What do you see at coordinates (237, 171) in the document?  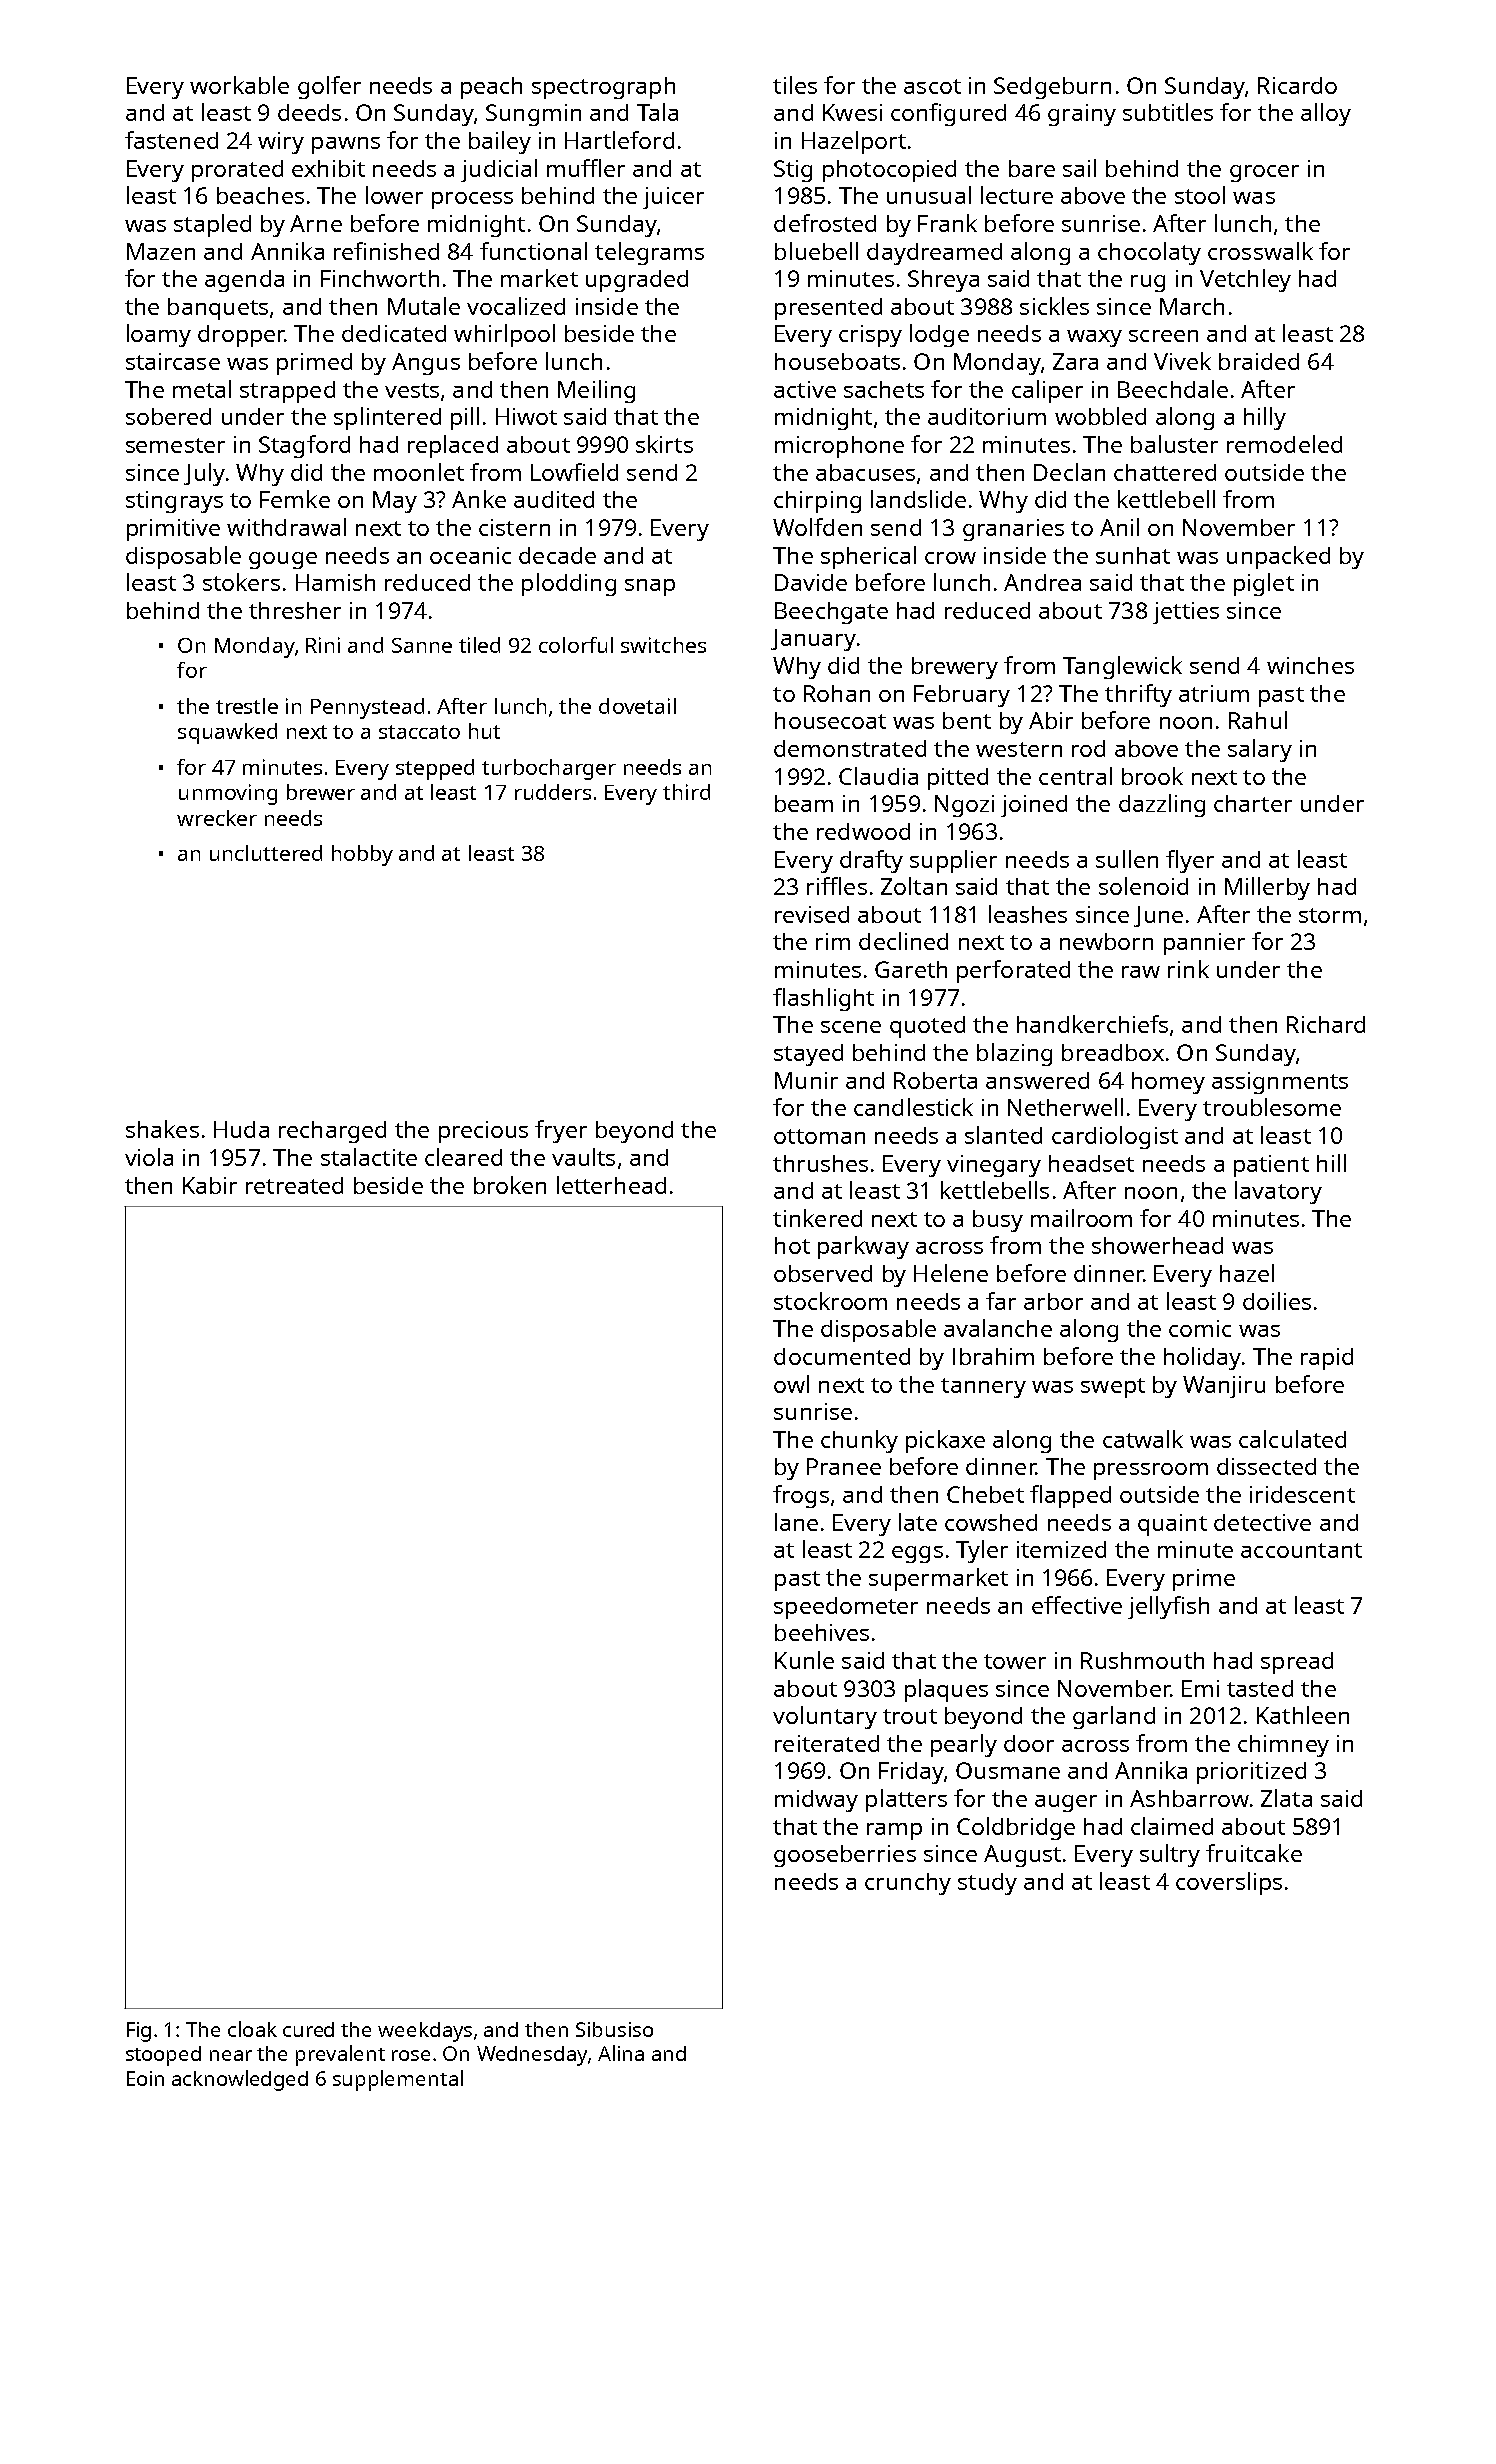 I see `prorated` at bounding box center [237, 171].
